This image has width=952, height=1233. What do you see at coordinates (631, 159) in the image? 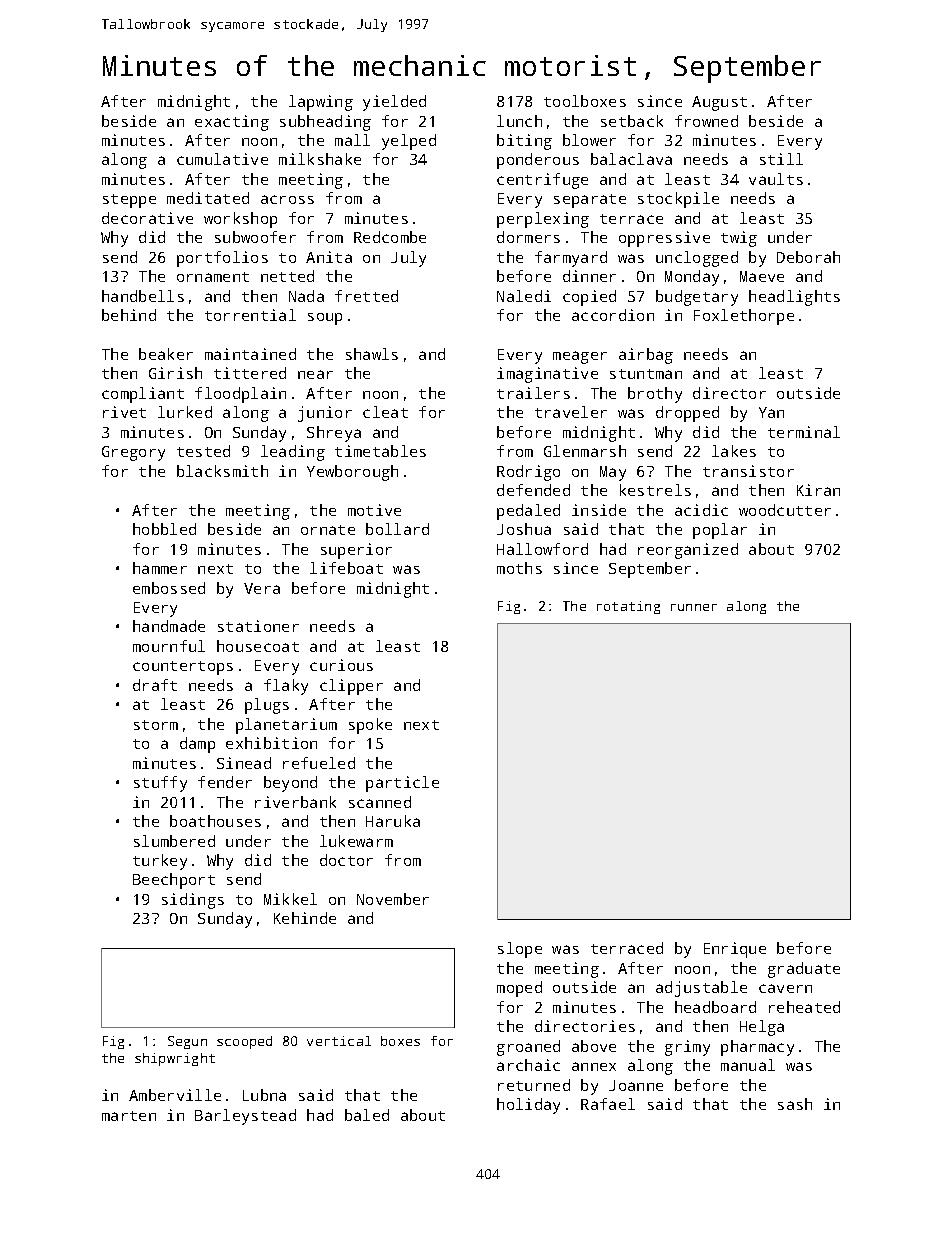
I see `balaclava` at bounding box center [631, 159].
